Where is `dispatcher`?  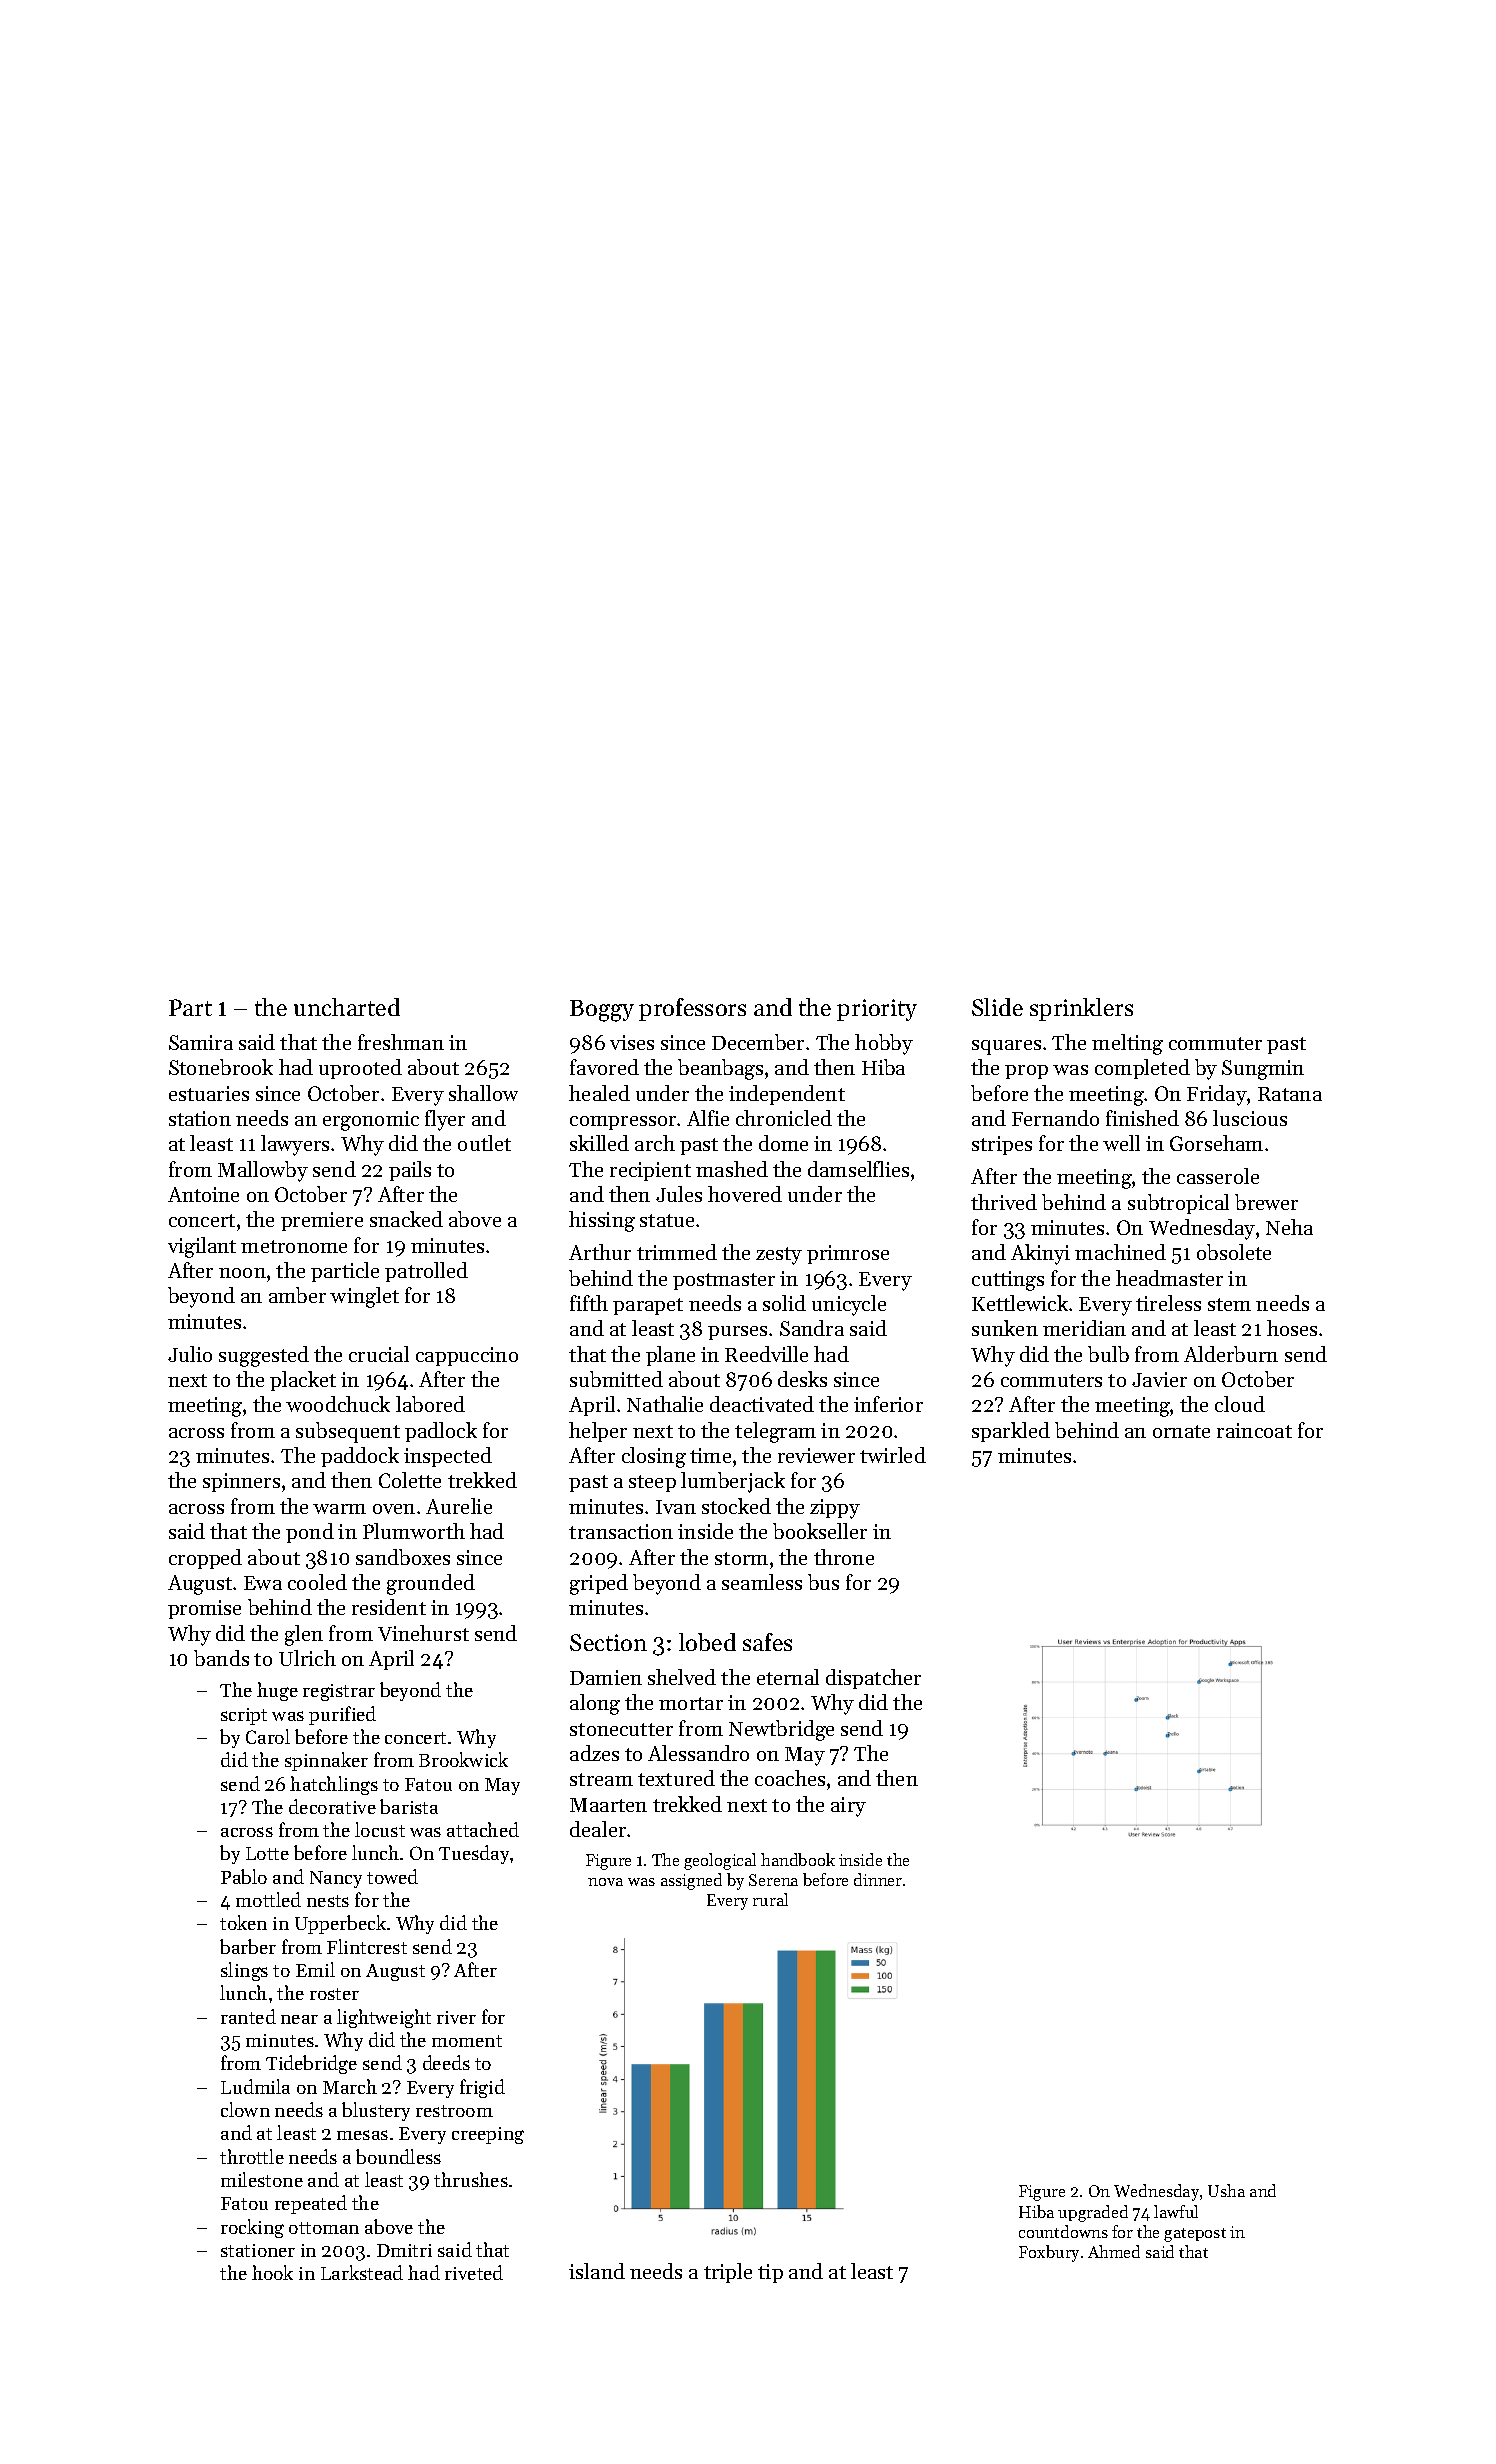 dispatcher is located at coordinates (873, 1679).
